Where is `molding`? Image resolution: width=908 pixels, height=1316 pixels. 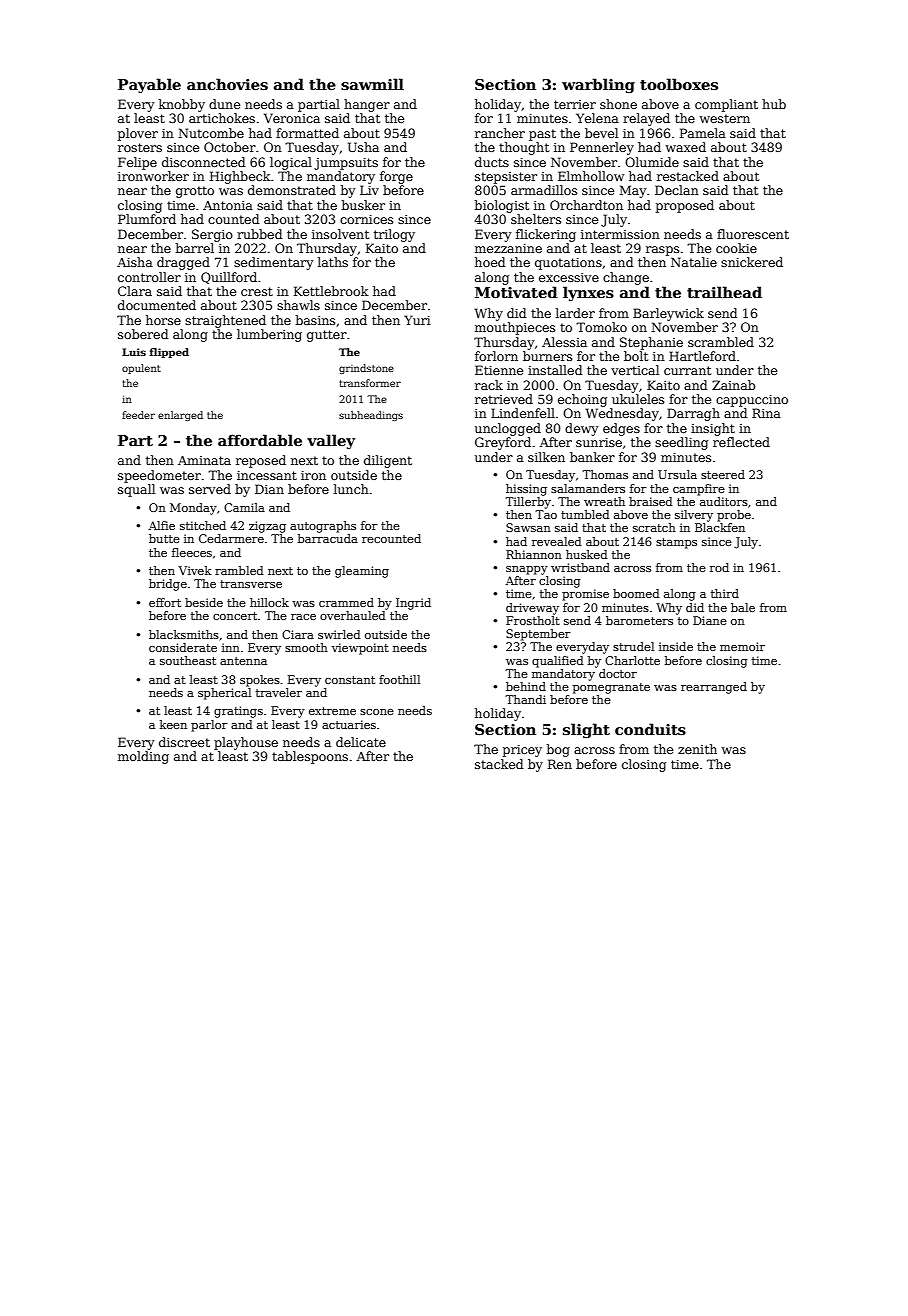 molding is located at coordinates (143, 757).
